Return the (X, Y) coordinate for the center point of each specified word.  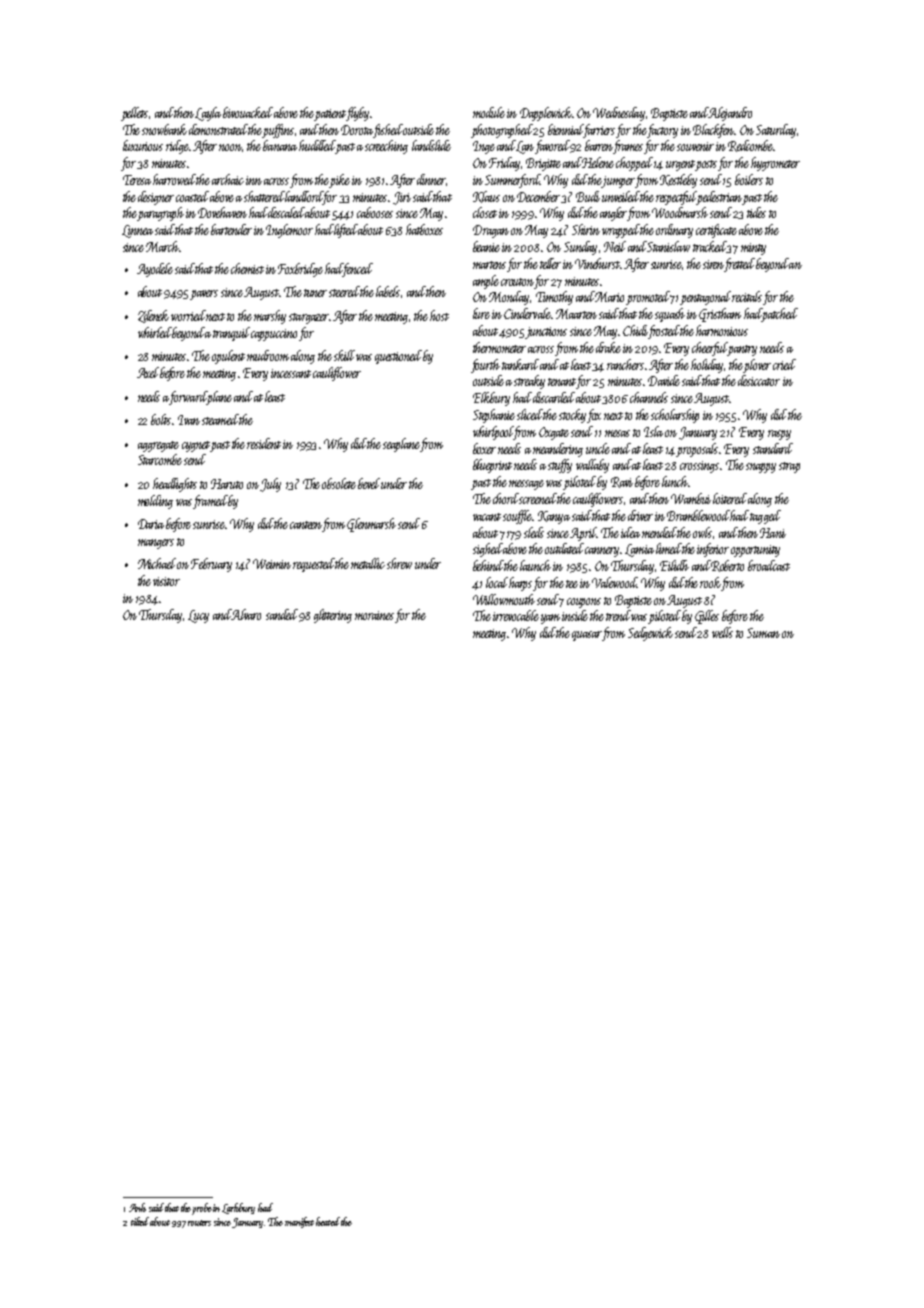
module (489, 112)
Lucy (198, 616)
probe (202, 1209)
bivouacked (248, 112)
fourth (485, 366)
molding (155, 502)
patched (780, 315)
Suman (763, 633)
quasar (587, 636)
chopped (634, 164)
